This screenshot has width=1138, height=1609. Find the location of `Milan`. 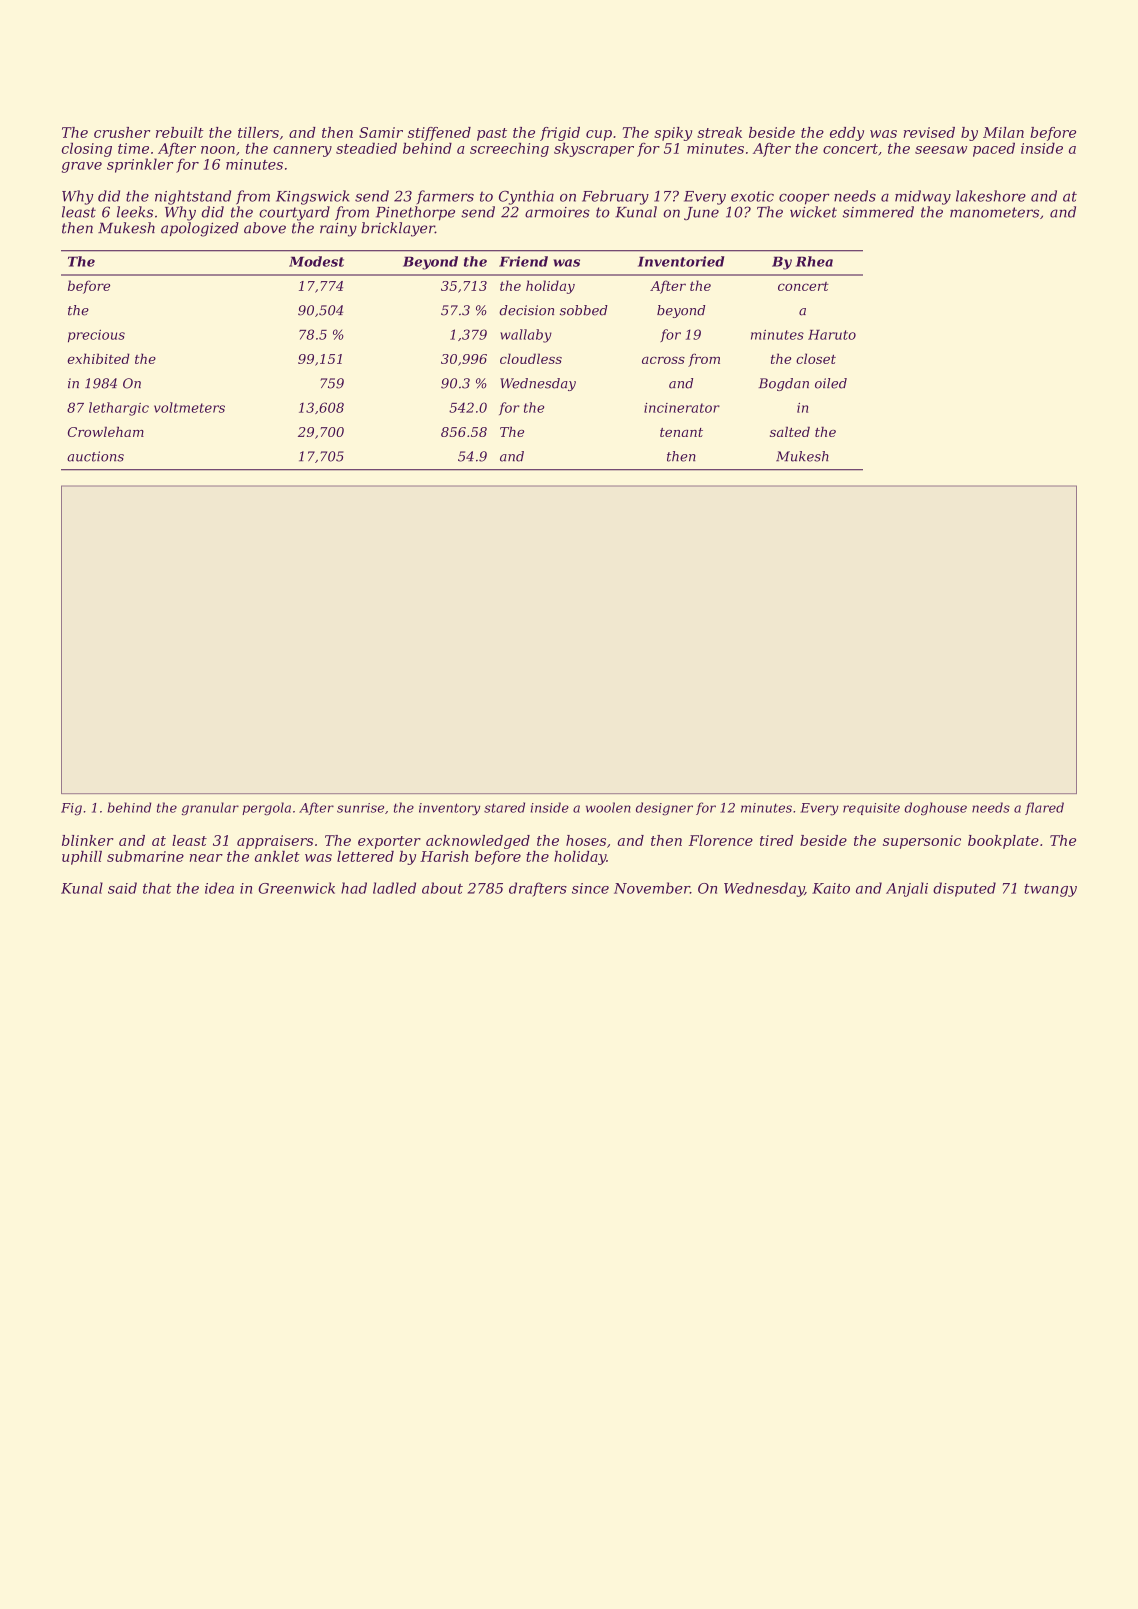

Milan is located at coordinates (1003, 132).
